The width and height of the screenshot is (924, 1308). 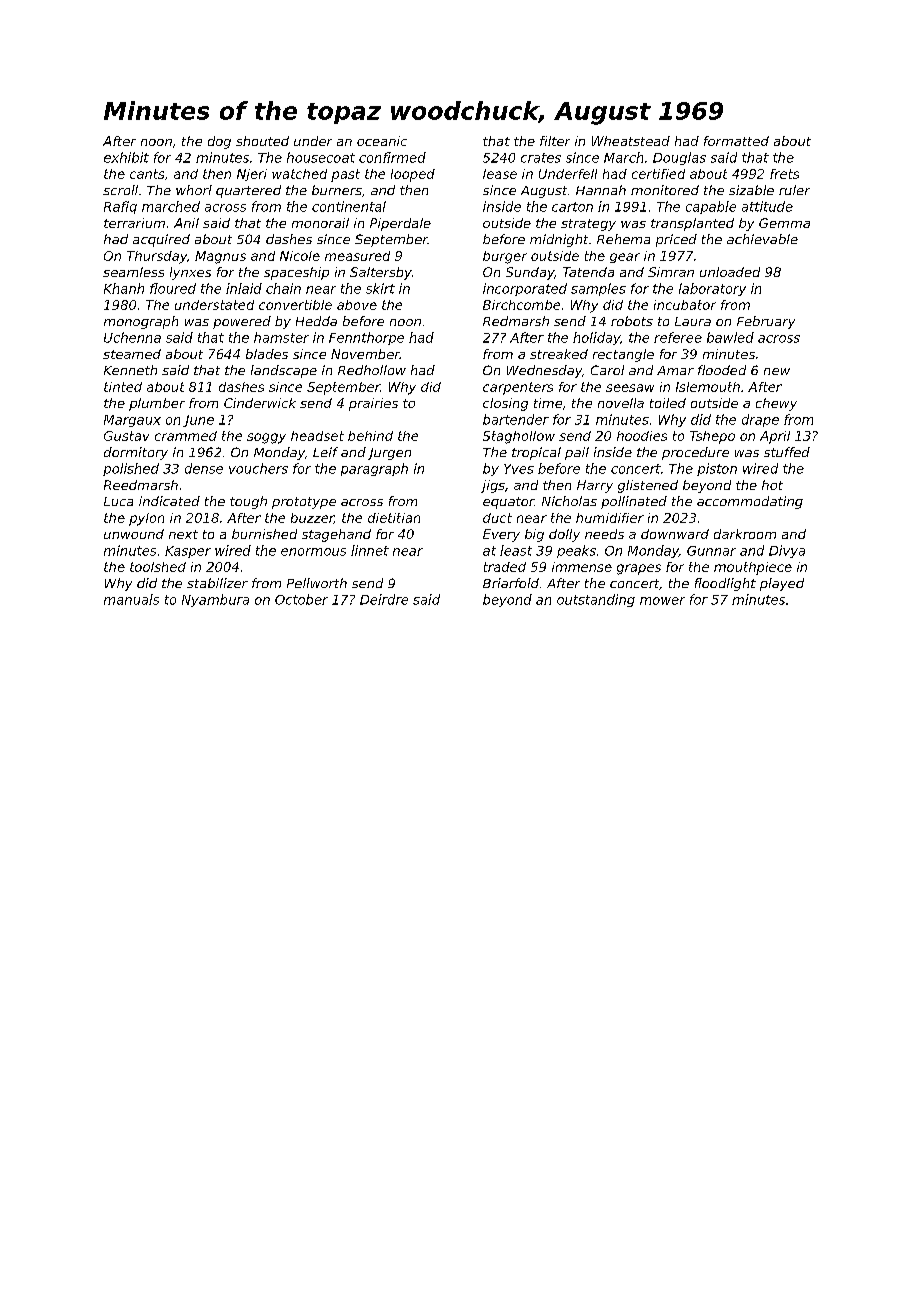 What do you see at coordinates (544, 371) in the screenshot?
I see `Wednesday` at bounding box center [544, 371].
